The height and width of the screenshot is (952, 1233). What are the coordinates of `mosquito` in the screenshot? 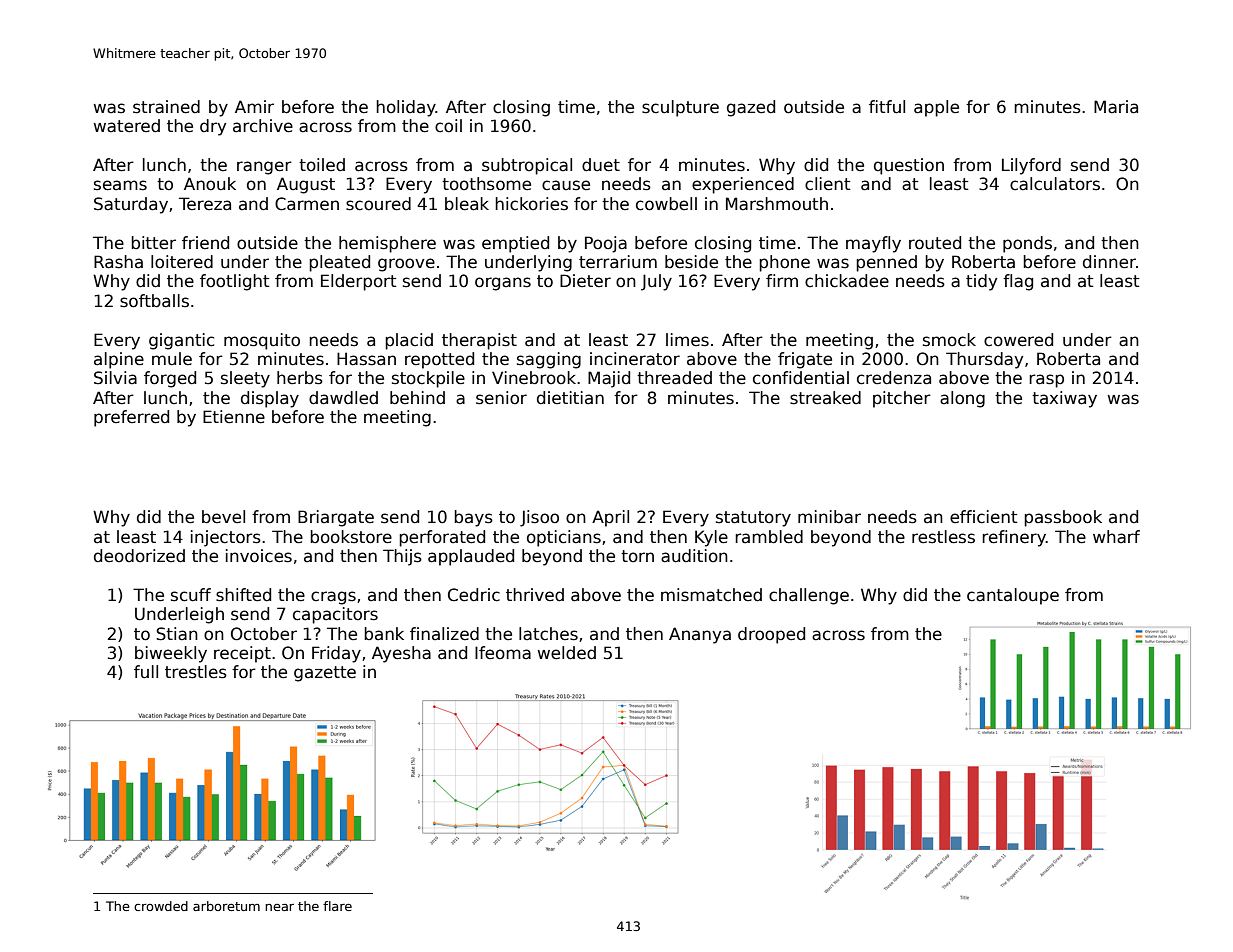 It's located at (262, 341).
